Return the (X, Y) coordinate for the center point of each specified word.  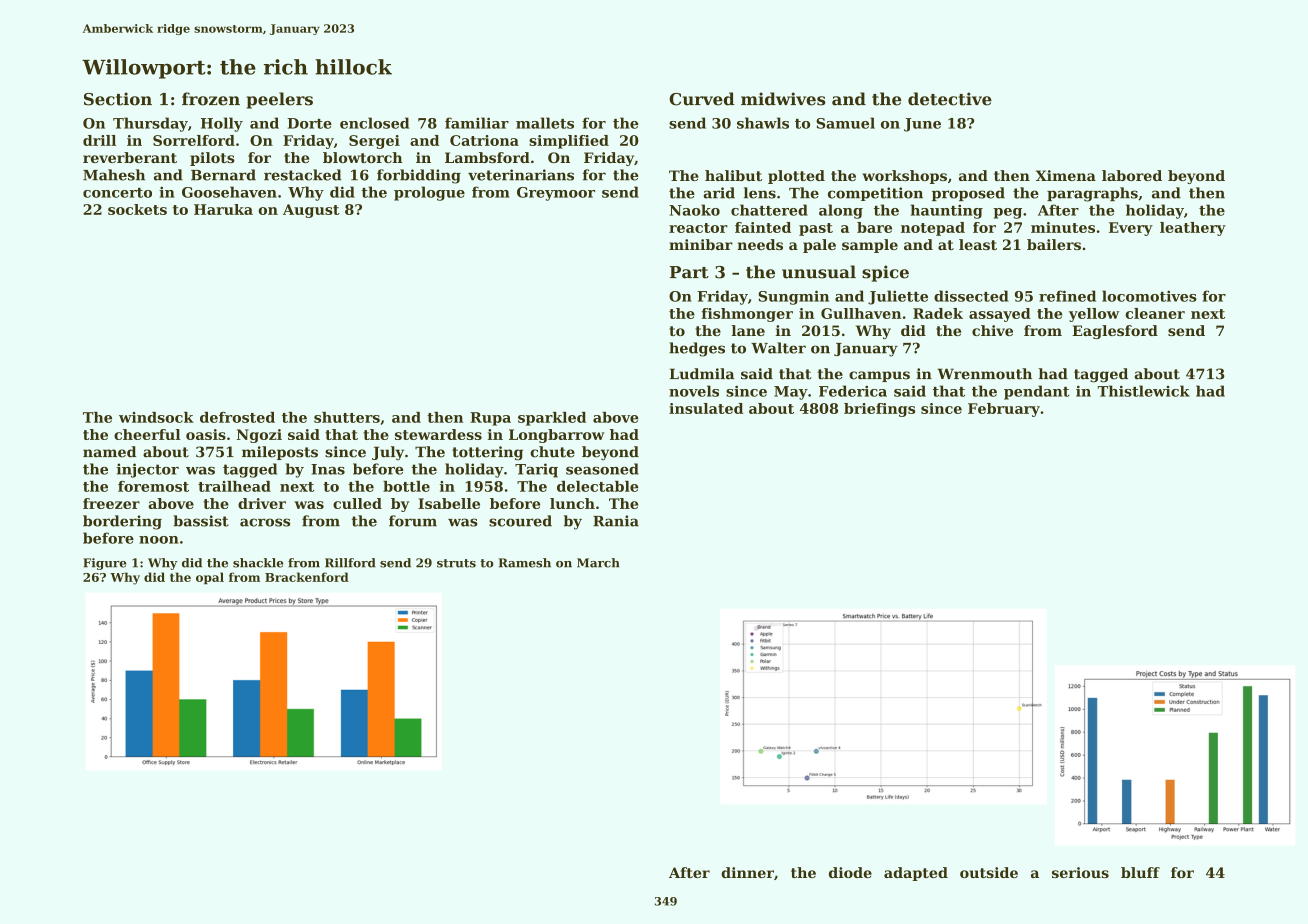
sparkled (552, 419)
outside (989, 872)
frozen (211, 99)
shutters (347, 417)
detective (950, 99)
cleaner (1155, 313)
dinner (747, 872)
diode (850, 872)
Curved (702, 99)
